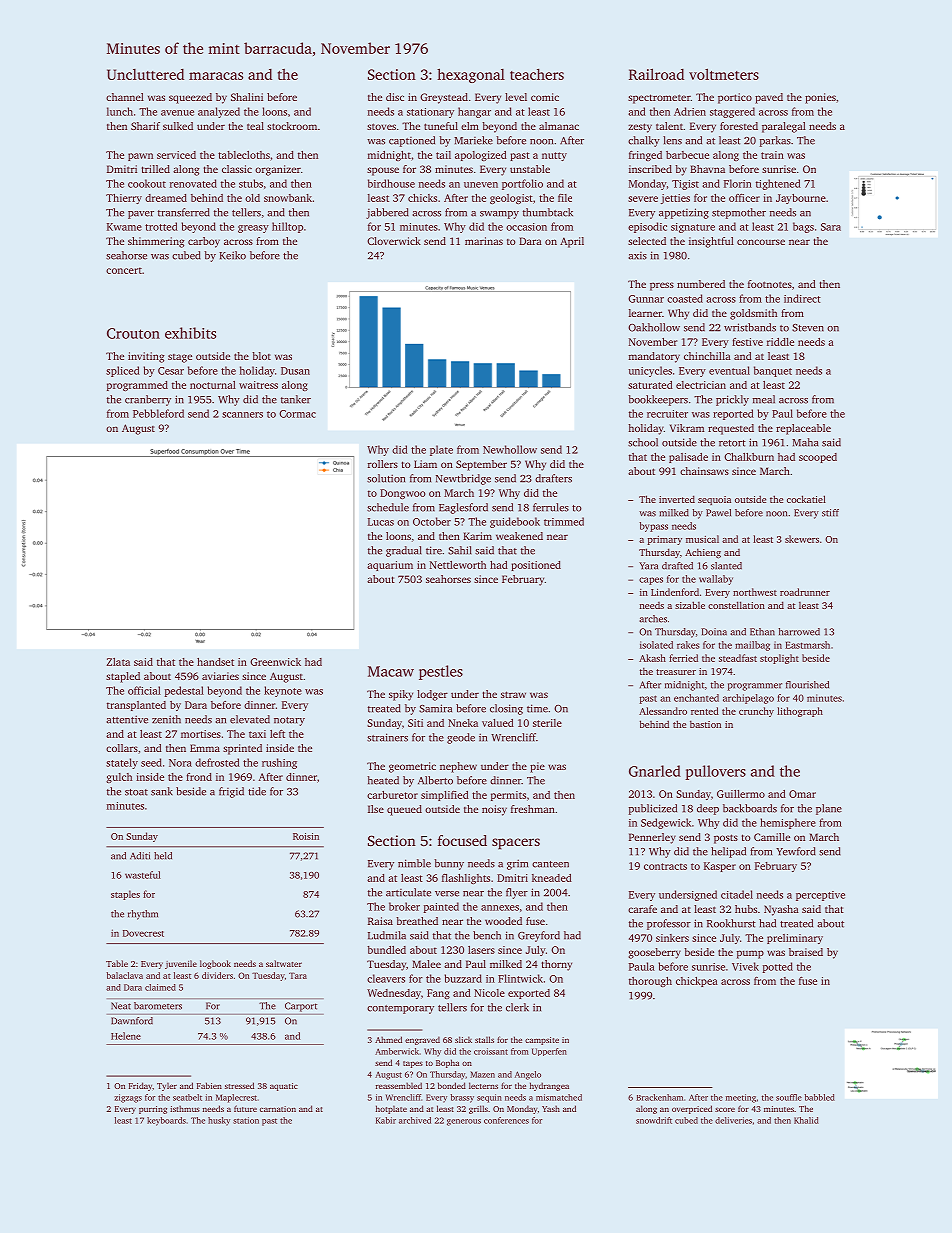 This screenshot has height=1233, width=952. I want to click on mandatory, so click(654, 357).
